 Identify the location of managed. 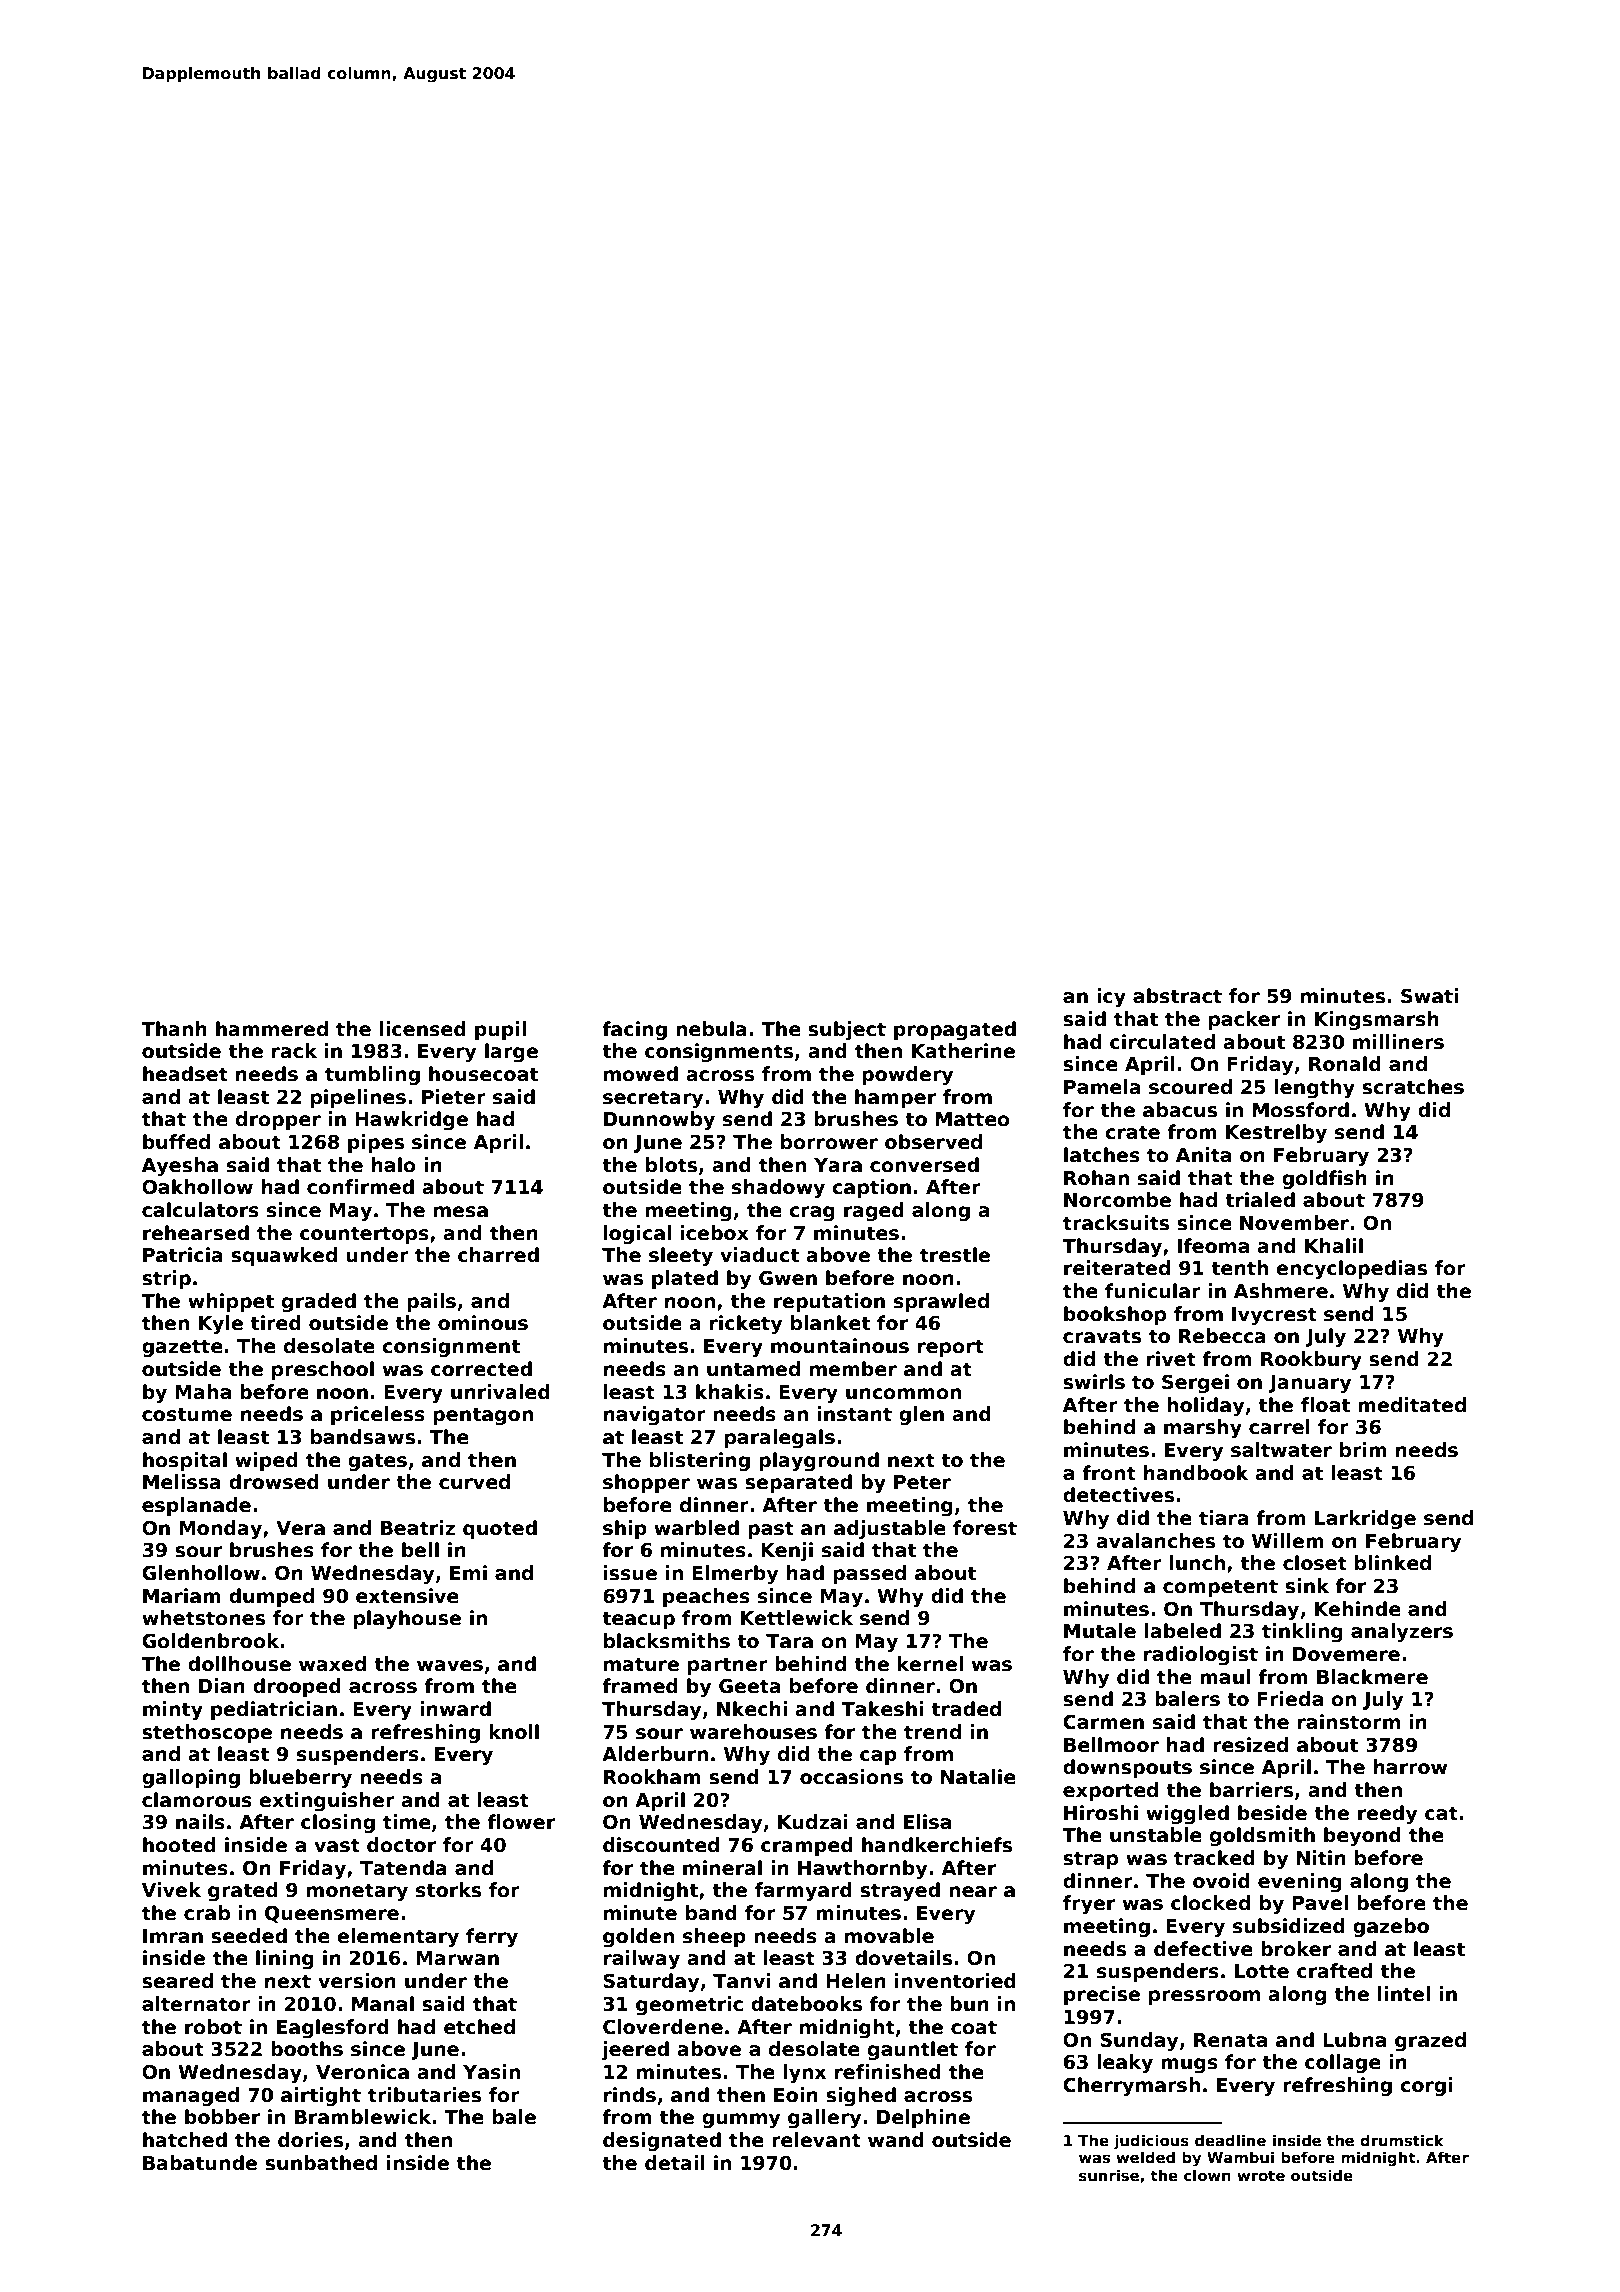
(191, 2096).
